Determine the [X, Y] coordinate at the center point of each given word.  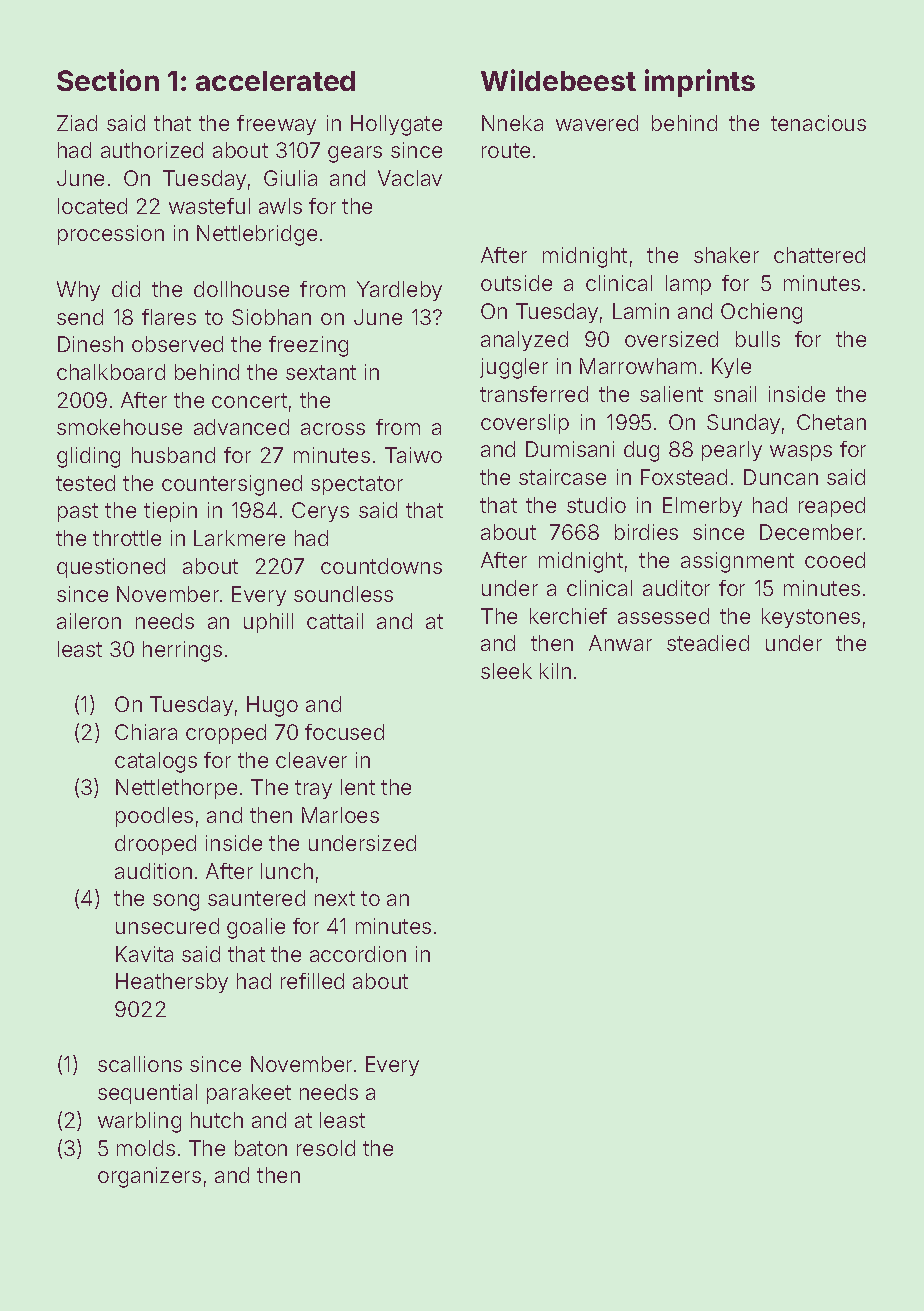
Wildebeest [558, 80]
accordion [358, 954]
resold [326, 1148]
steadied [708, 643]
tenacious [818, 123]
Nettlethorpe [176, 789]
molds [146, 1148]
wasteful [209, 206]
